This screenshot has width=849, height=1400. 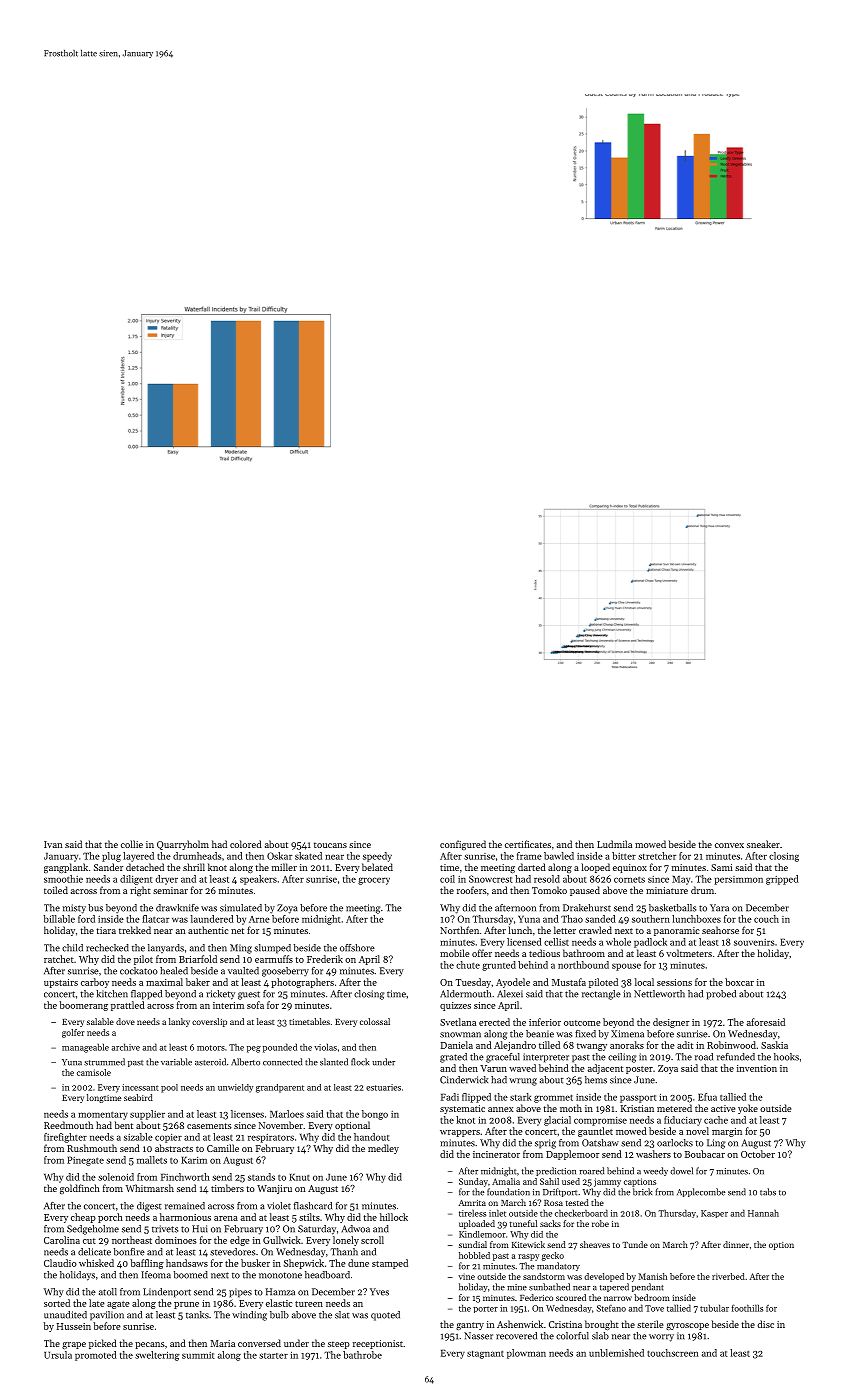 I want to click on bent, so click(x=124, y=1125).
